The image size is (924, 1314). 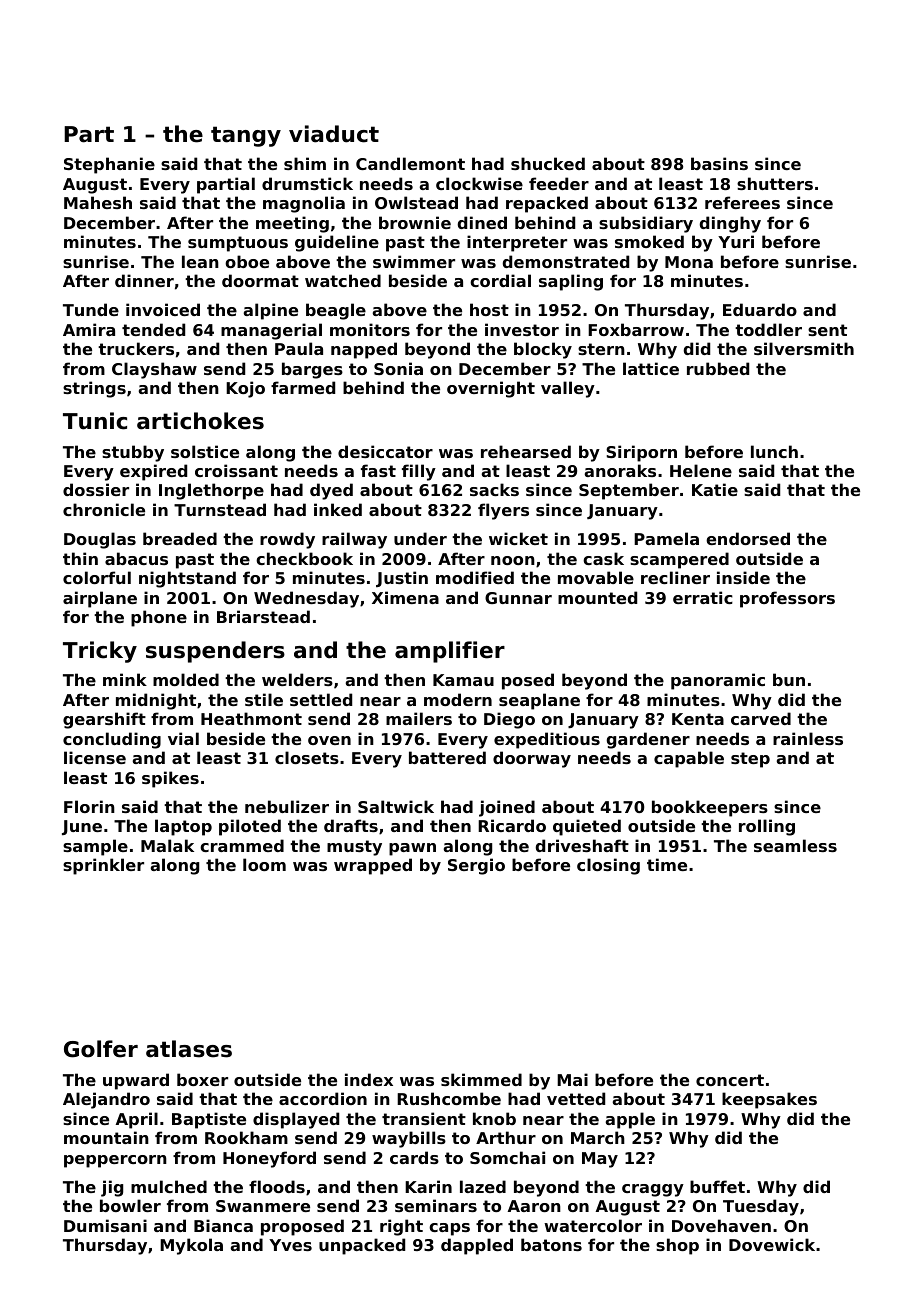 I want to click on Dumisani, so click(x=105, y=1225).
